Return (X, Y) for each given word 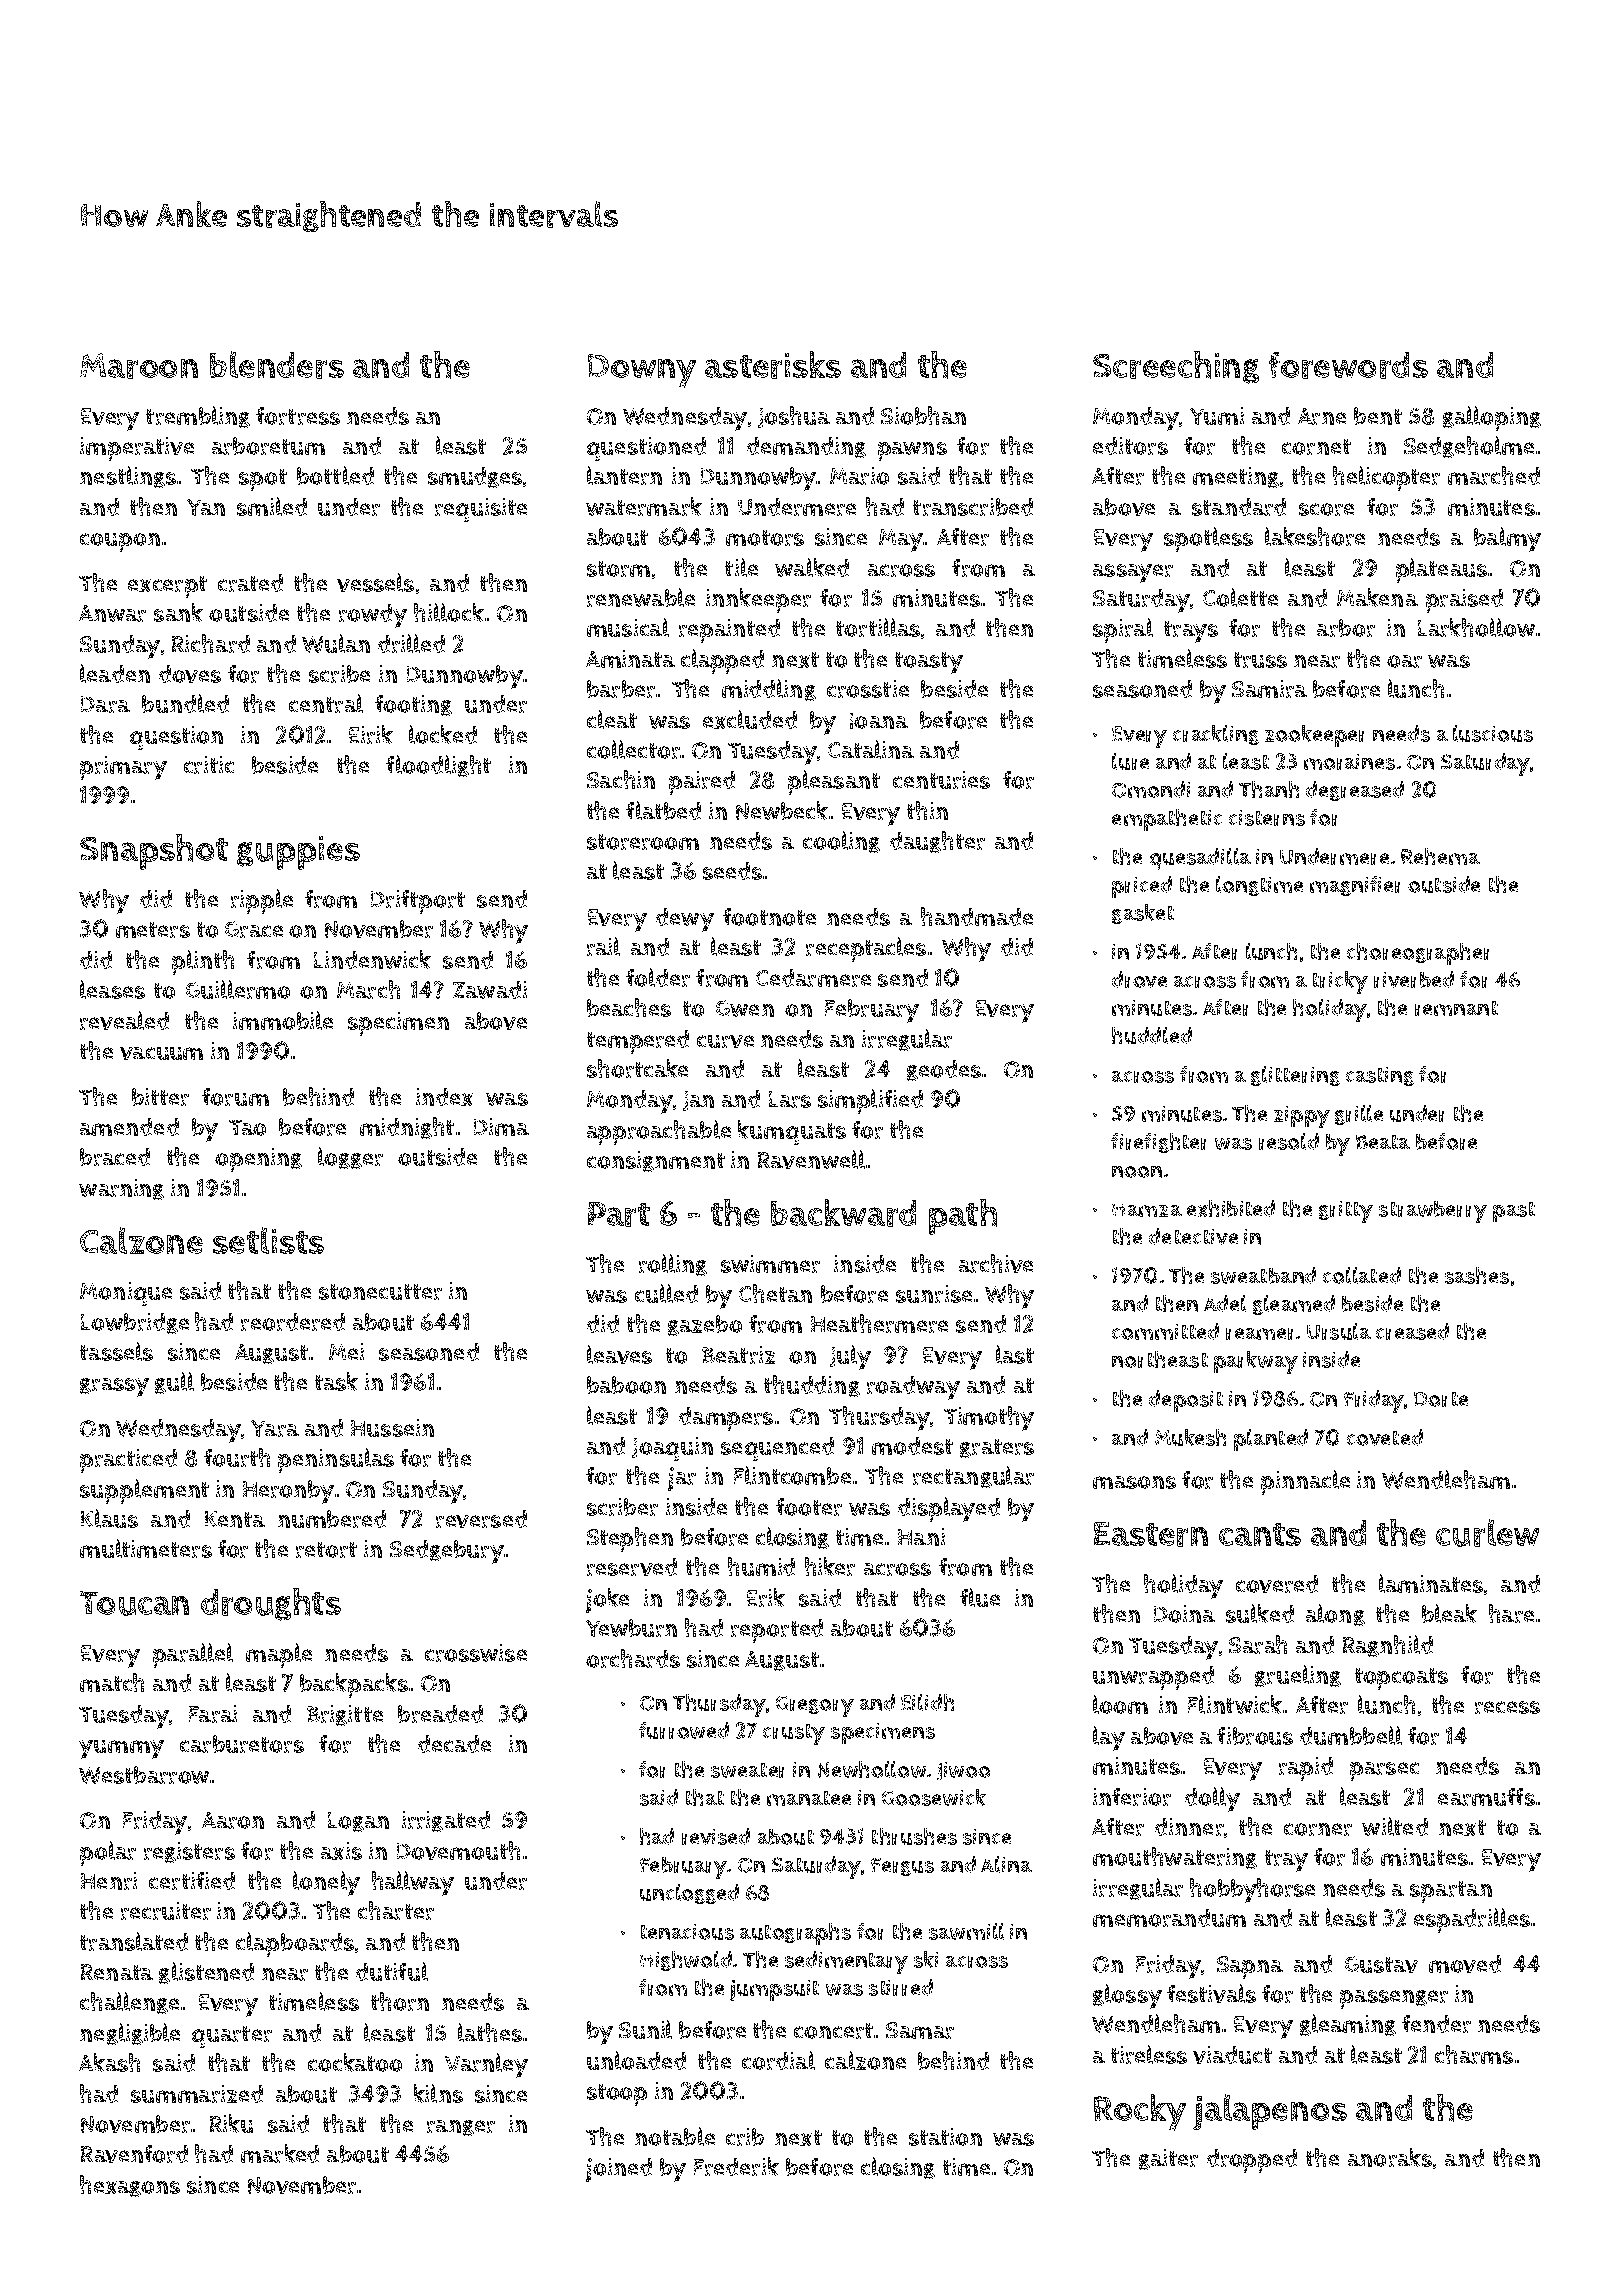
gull (174, 1383)
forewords (1348, 365)
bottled (335, 475)
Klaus (109, 1518)
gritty (1346, 1212)
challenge (129, 2003)
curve (725, 1041)
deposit (1186, 1401)
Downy (642, 371)
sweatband (1263, 1275)
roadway (913, 1388)
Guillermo (238, 989)
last (1015, 1354)
